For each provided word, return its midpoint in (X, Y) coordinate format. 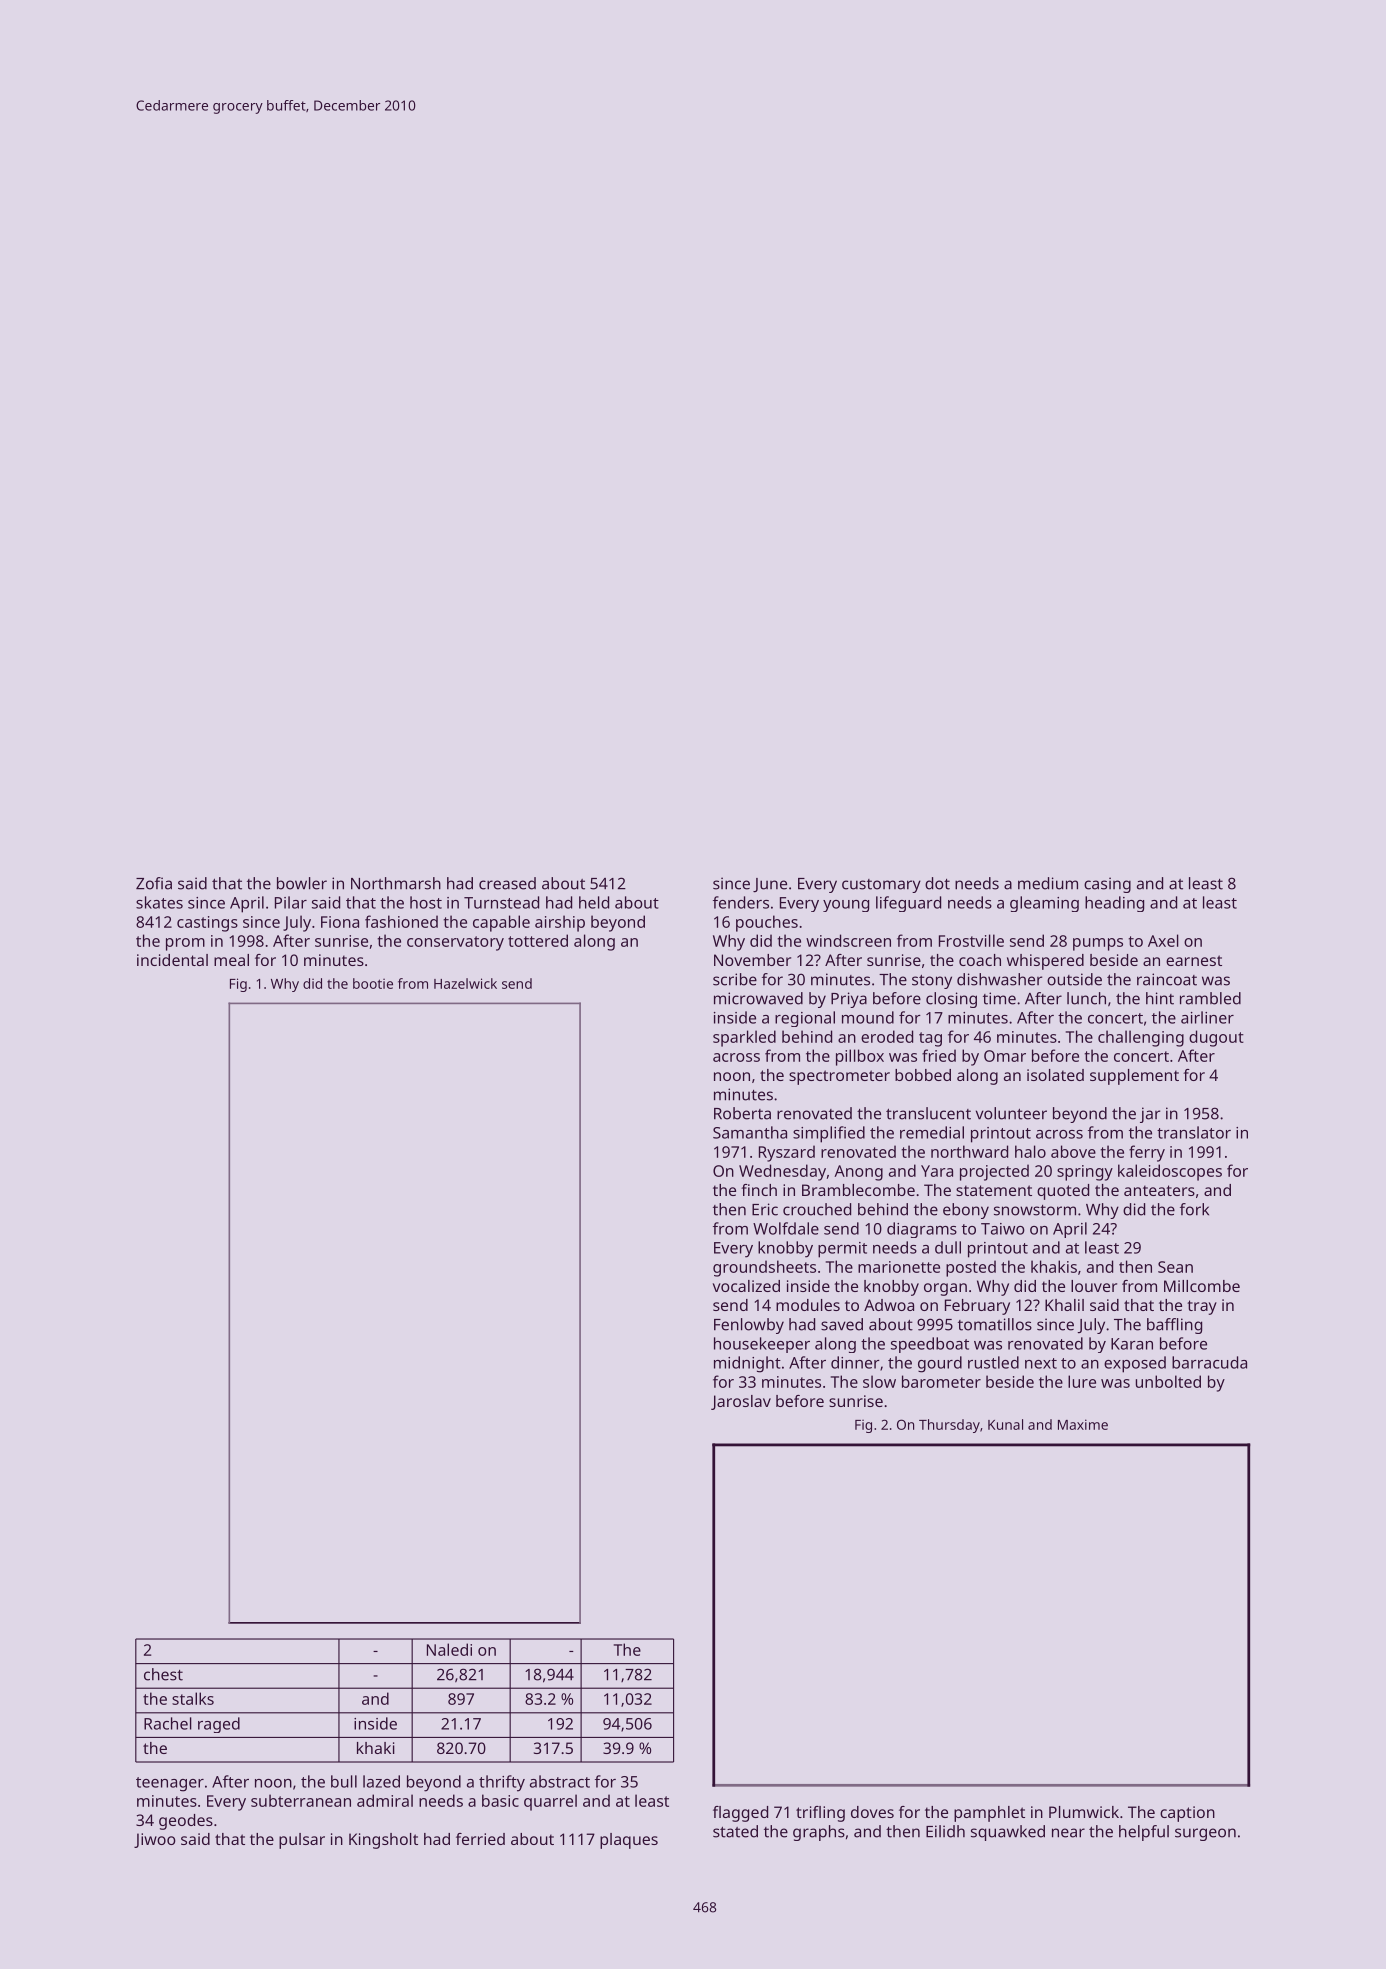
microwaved (758, 998)
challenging (1141, 1038)
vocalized (746, 1286)
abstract (560, 1781)
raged (219, 1725)
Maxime (1083, 1424)
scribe (735, 979)
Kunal (1005, 1424)
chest (163, 1674)
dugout (1216, 1038)
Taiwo (1003, 1229)
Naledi (449, 1649)
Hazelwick (465, 983)
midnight (747, 1364)
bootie (373, 983)
